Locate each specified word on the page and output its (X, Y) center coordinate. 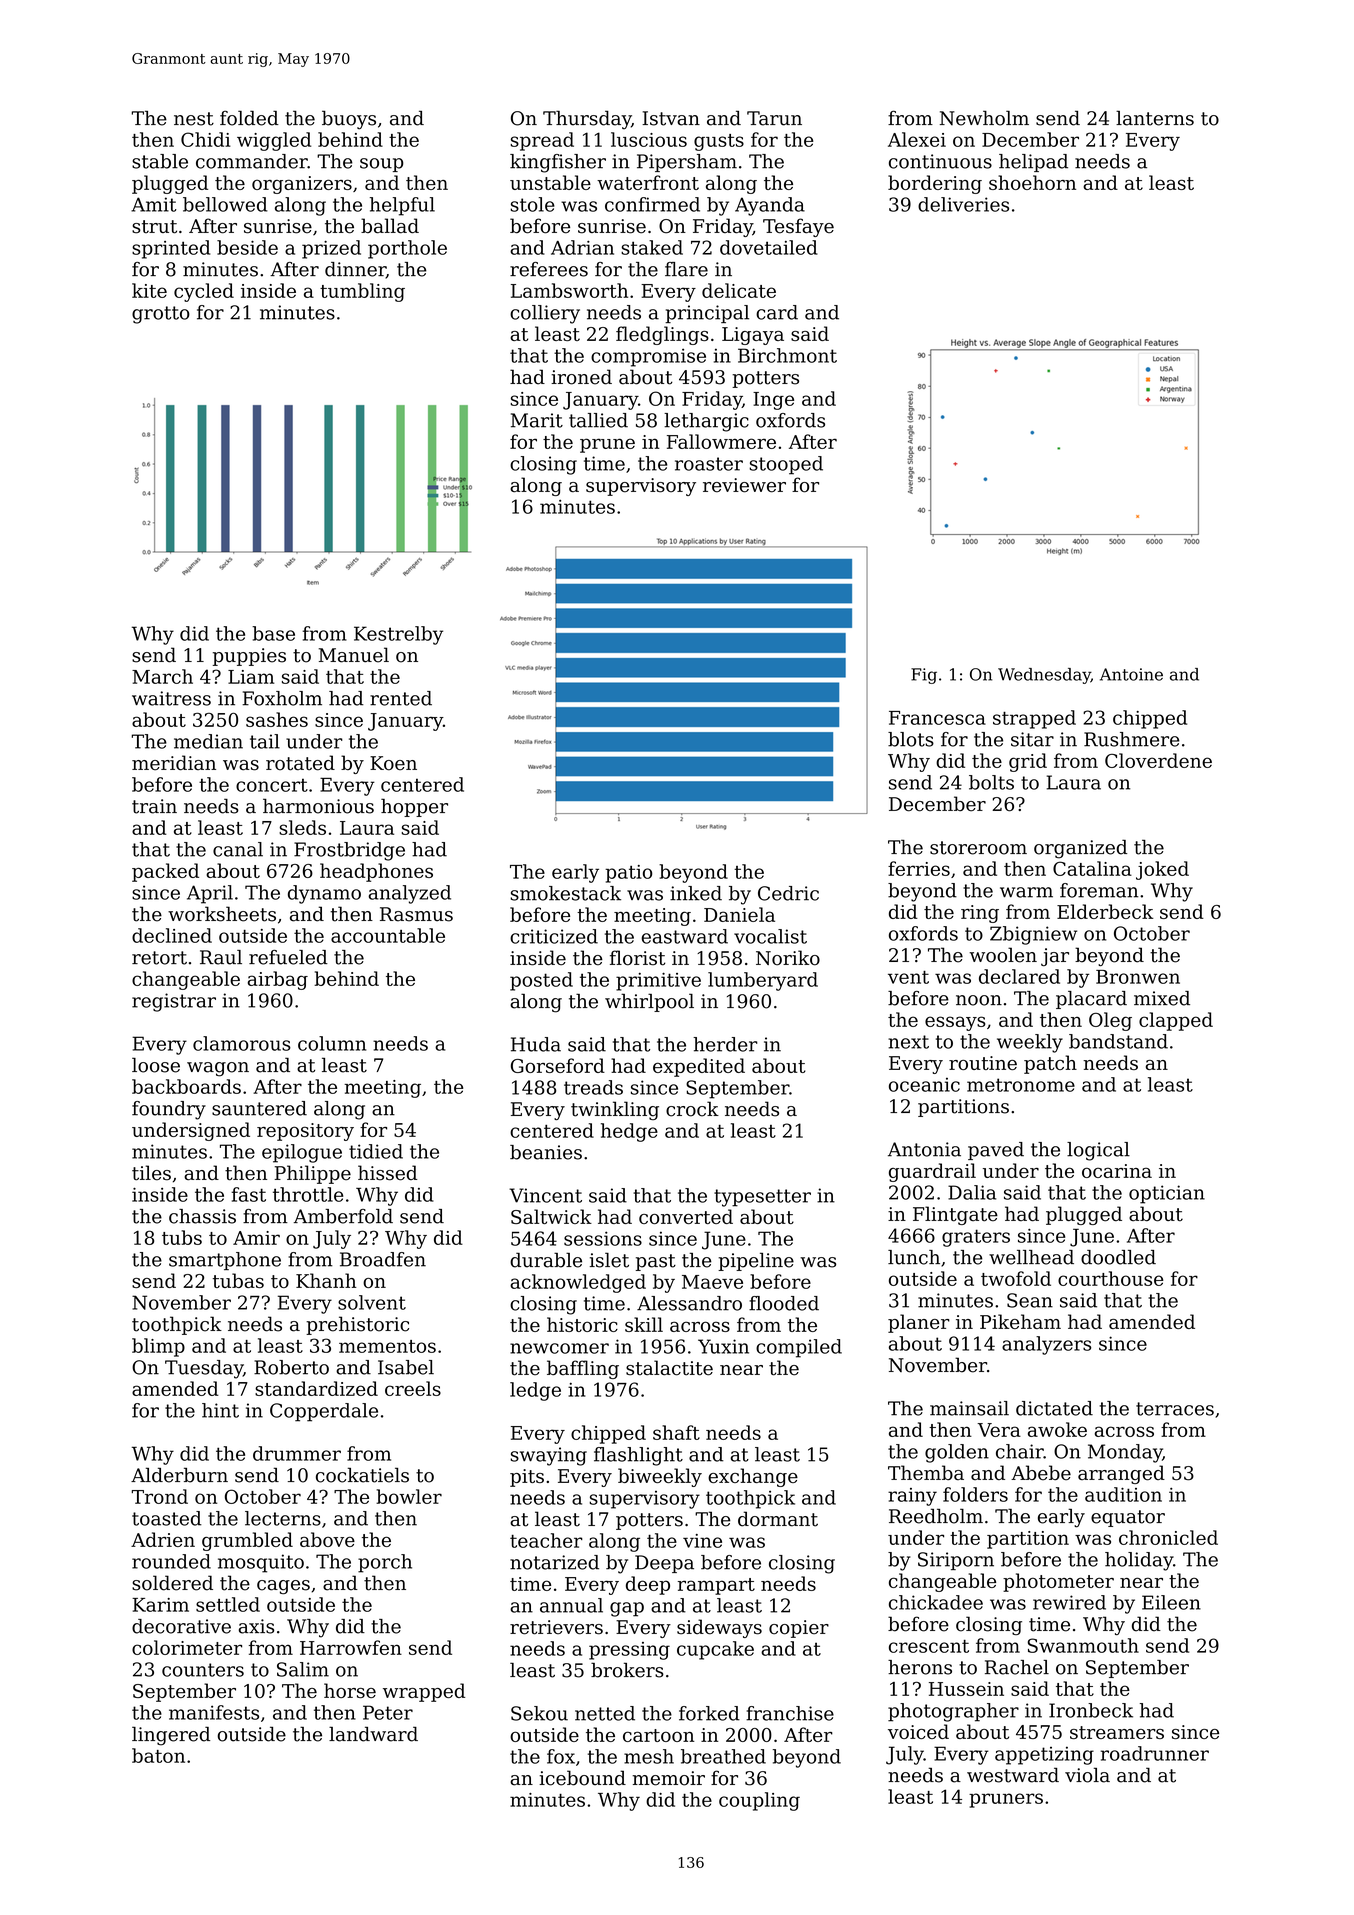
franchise (790, 1713)
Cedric (788, 893)
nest (194, 119)
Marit (537, 420)
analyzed (409, 894)
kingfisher (558, 163)
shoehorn (1032, 182)
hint (220, 1410)
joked (1162, 870)
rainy (912, 1497)
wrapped (424, 1692)
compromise (648, 357)
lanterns (1155, 118)
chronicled (1168, 1537)
